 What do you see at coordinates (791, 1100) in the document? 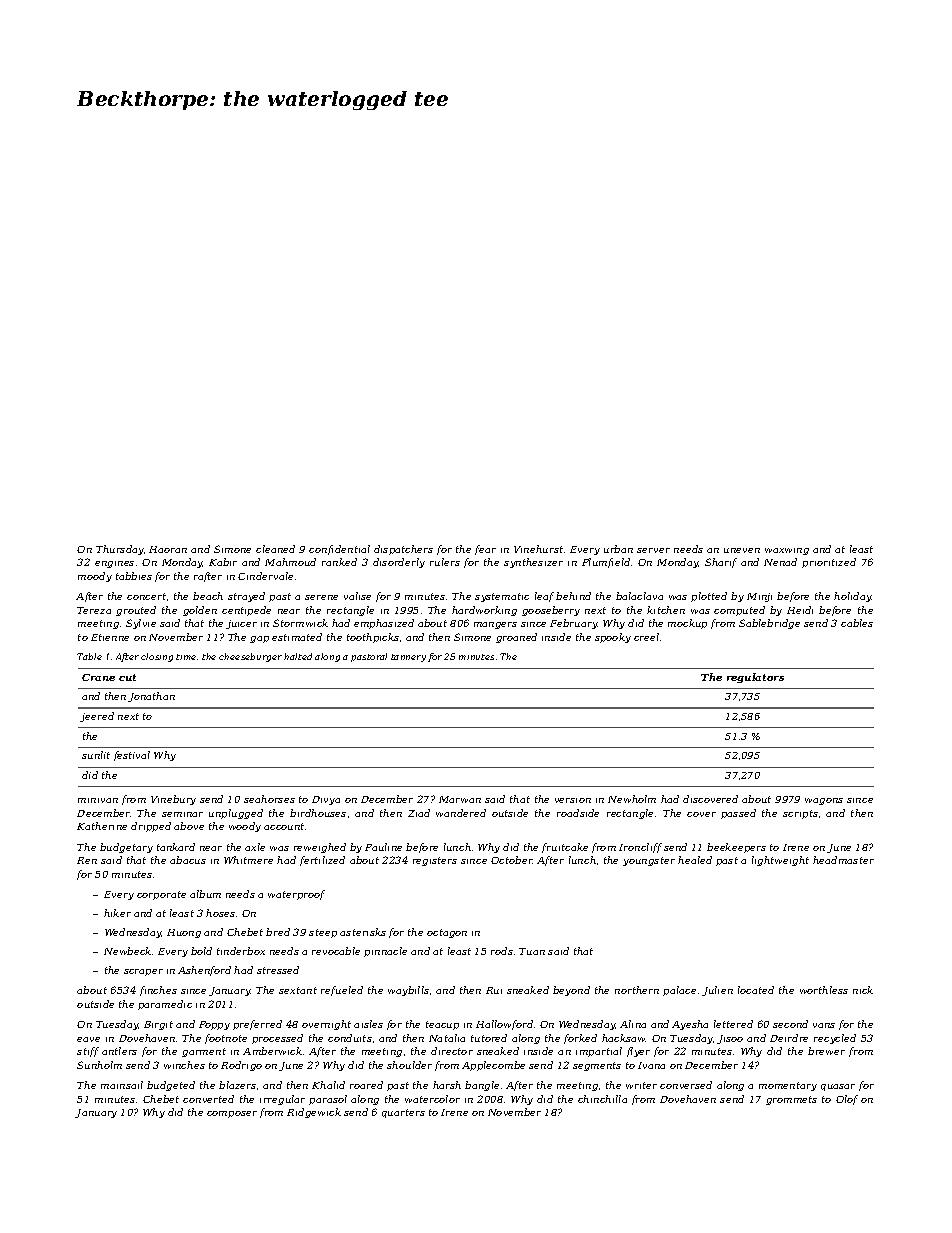
I see `grommets` at bounding box center [791, 1100].
